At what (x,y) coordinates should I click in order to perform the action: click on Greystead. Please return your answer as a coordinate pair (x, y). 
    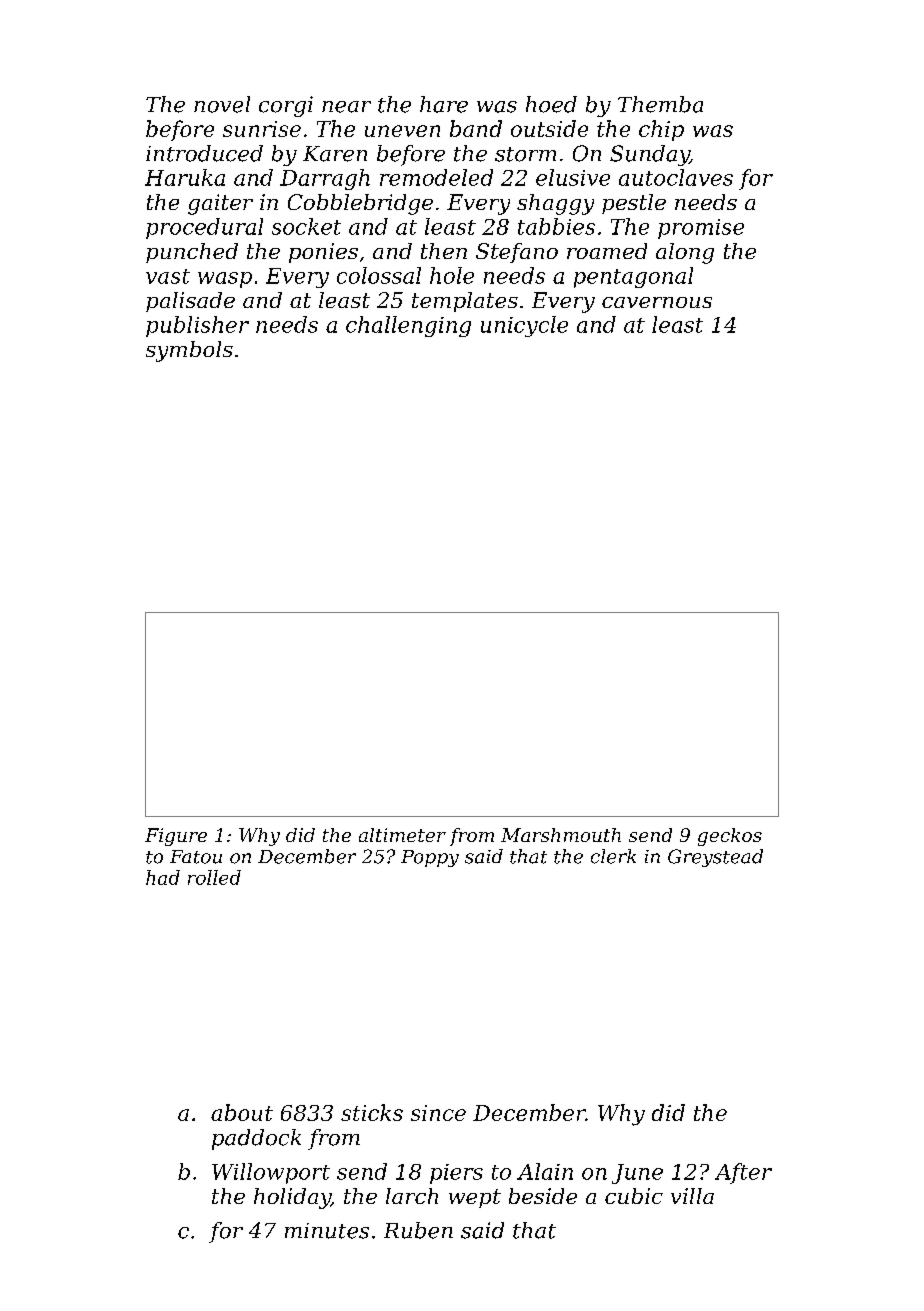
    Looking at the image, I should click on (715, 858).
